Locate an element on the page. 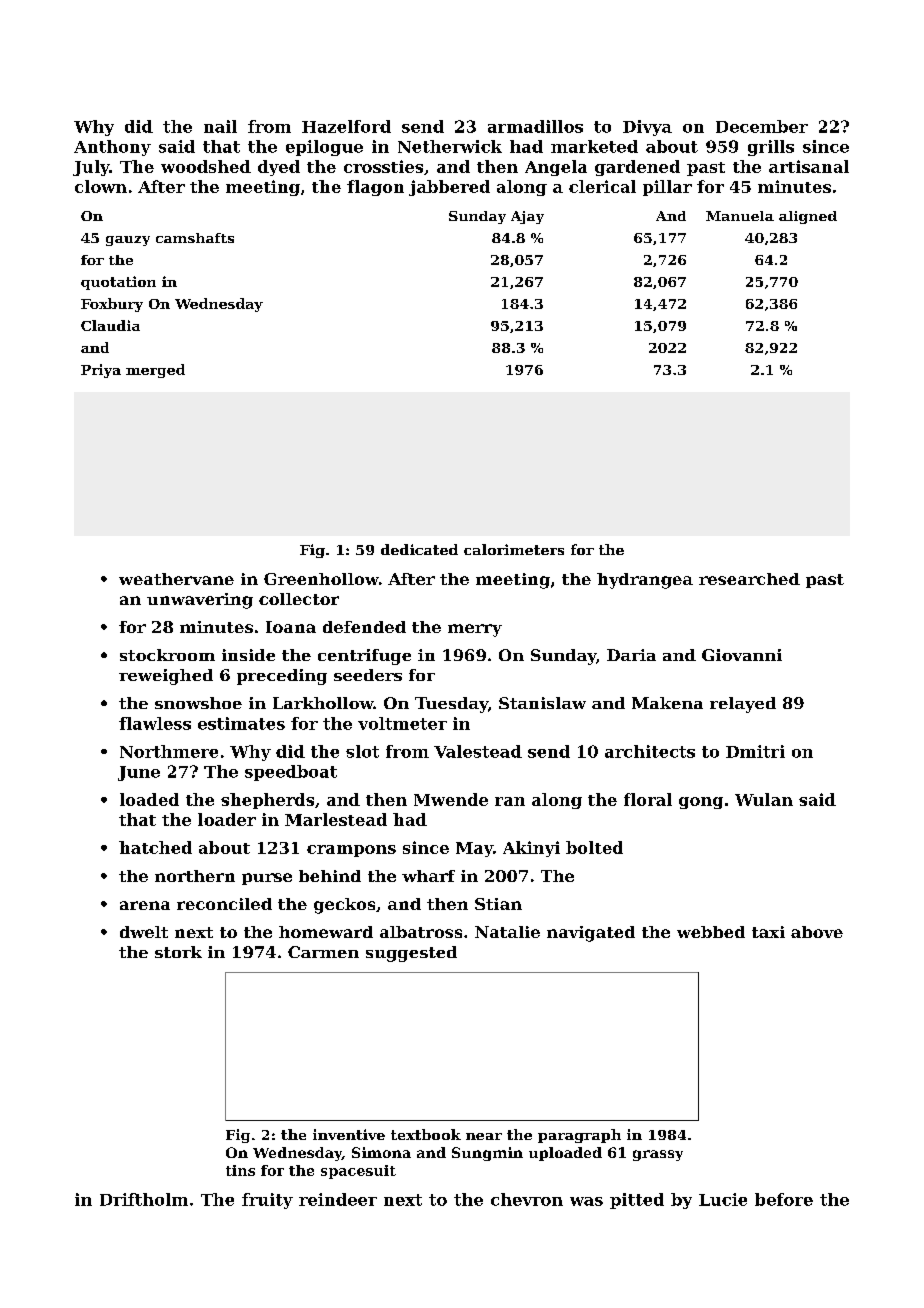 The width and height of the page is (924, 1308). Driftholm is located at coordinates (144, 1199).
